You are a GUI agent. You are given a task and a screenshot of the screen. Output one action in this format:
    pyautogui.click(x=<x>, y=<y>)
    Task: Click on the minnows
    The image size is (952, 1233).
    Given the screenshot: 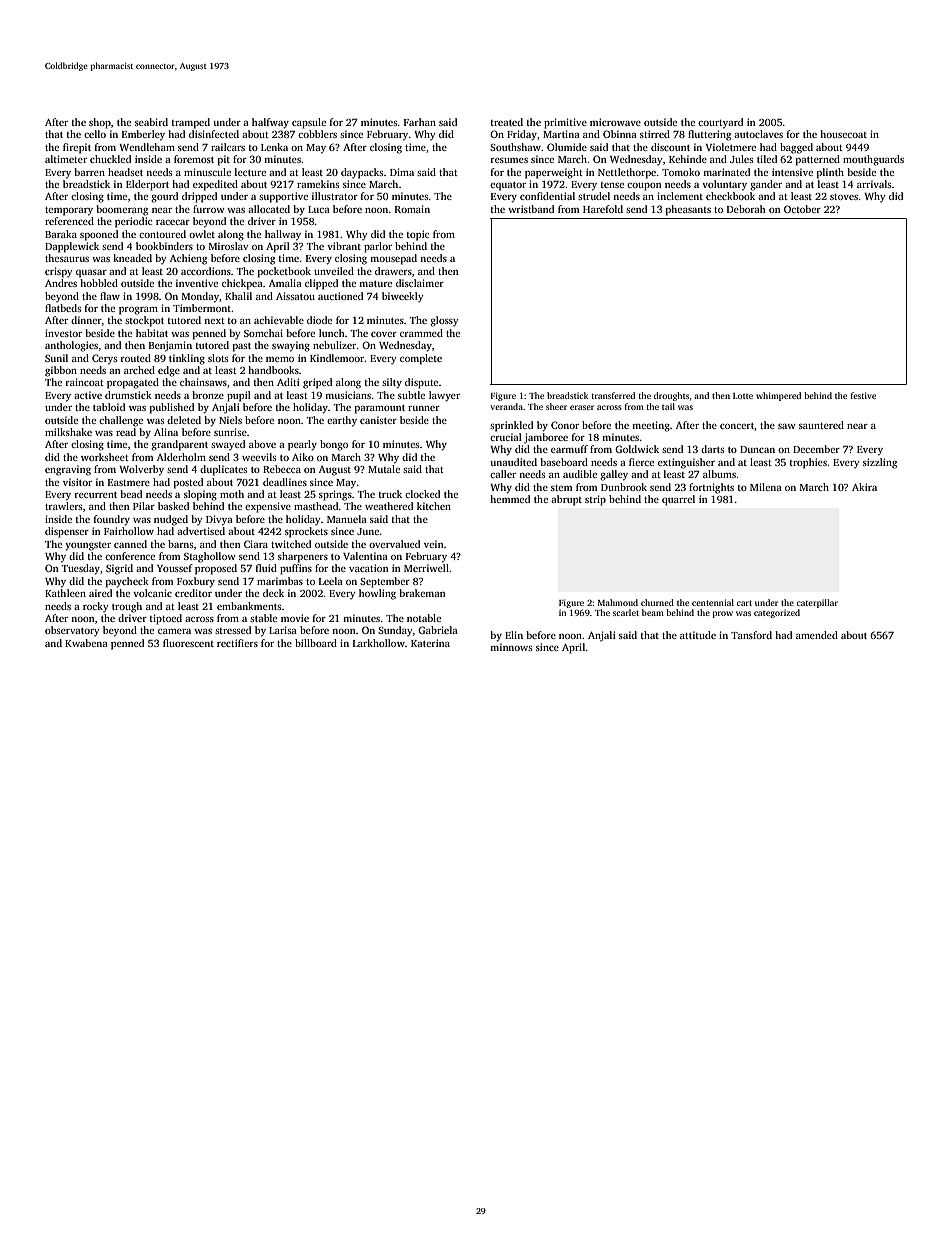 What is the action you would take?
    pyautogui.click(x=511, y=647)
